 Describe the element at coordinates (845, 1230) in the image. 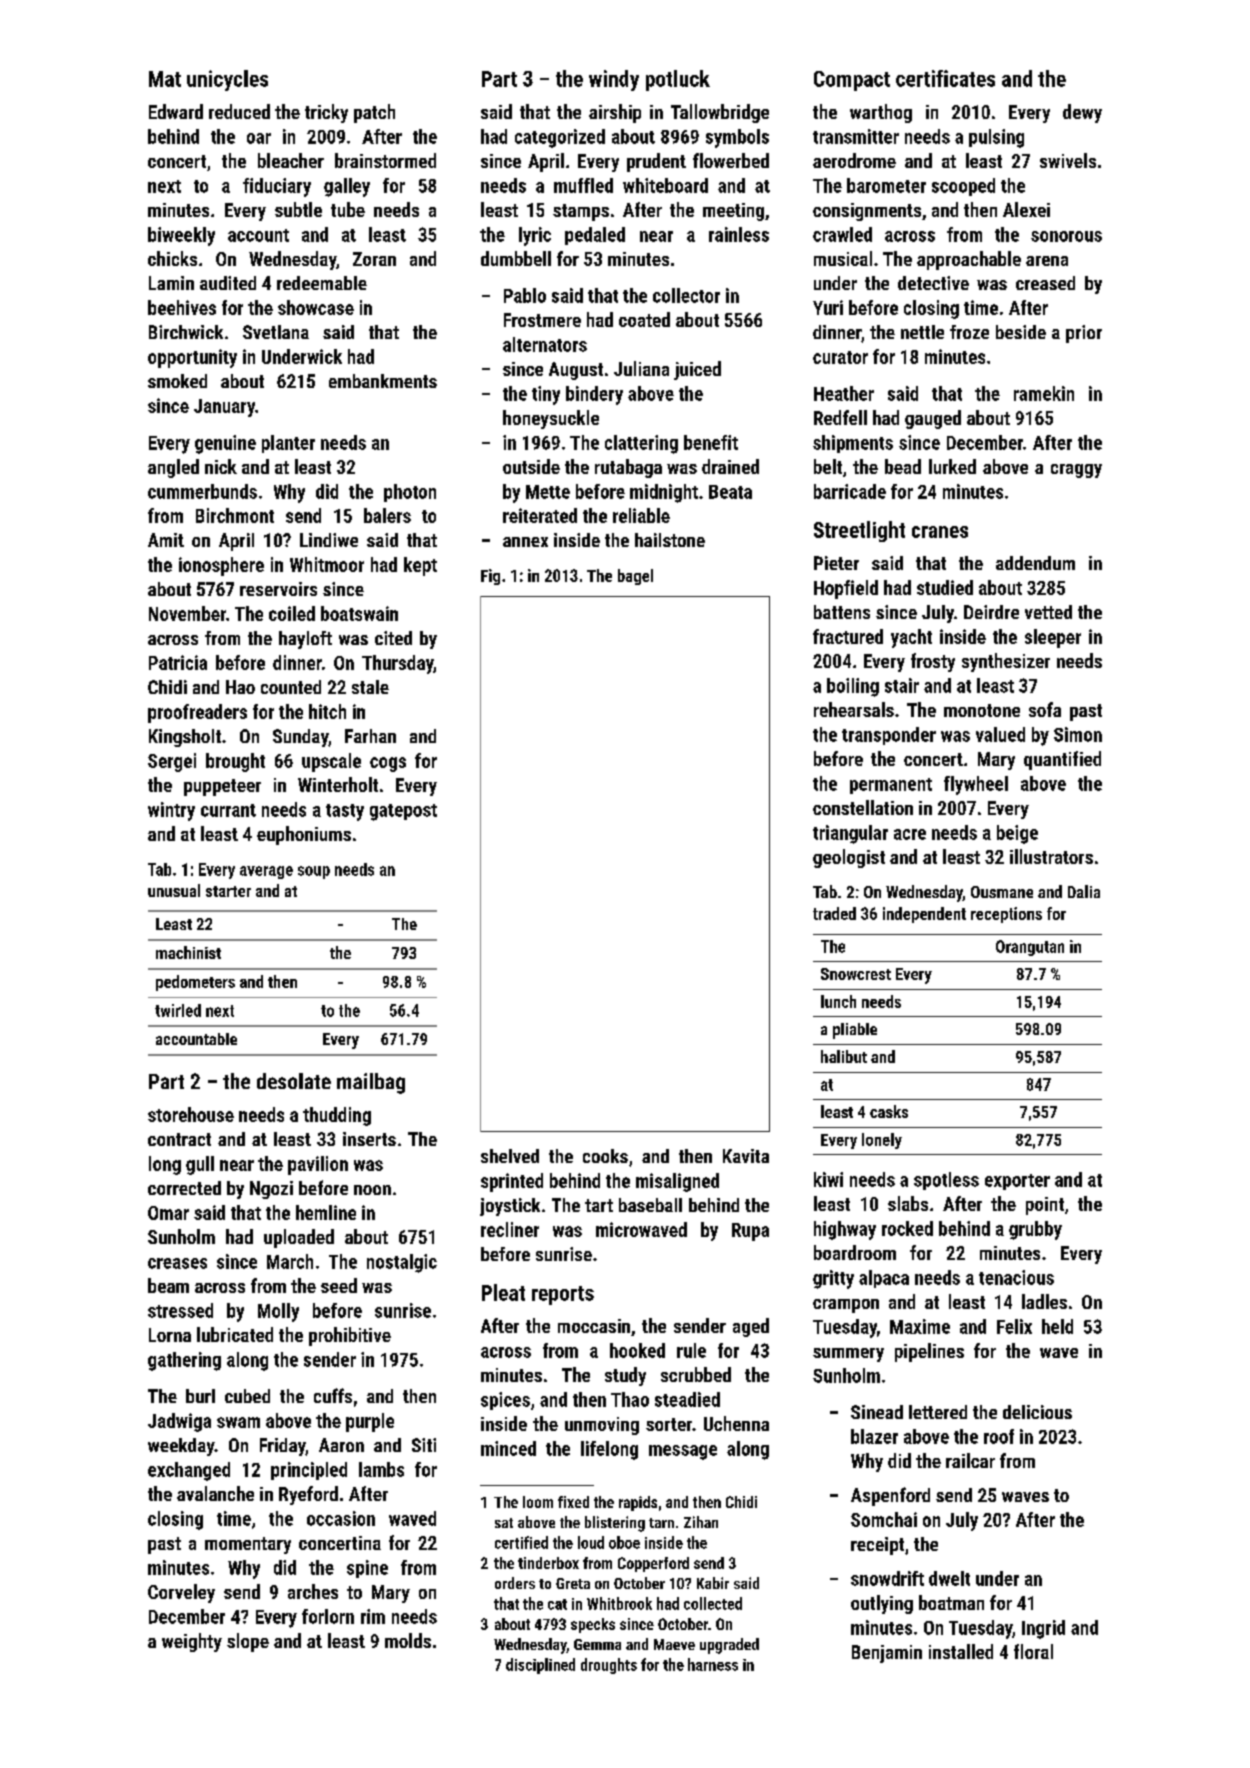

I see `highway` at that location.
